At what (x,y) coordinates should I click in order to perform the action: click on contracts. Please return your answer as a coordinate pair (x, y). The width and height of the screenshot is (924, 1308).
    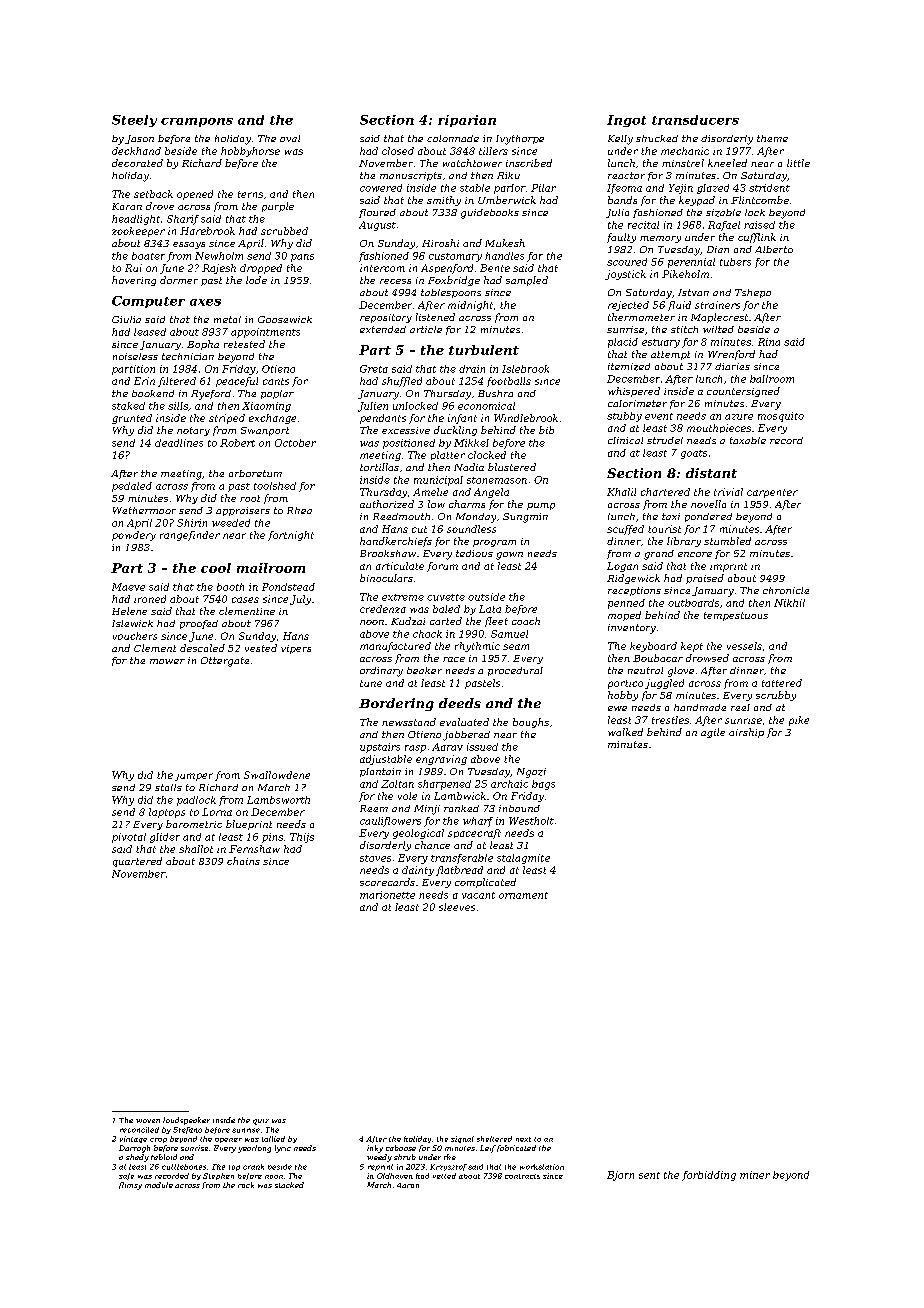
    Looking at the image, I should click on (522, 1176).
